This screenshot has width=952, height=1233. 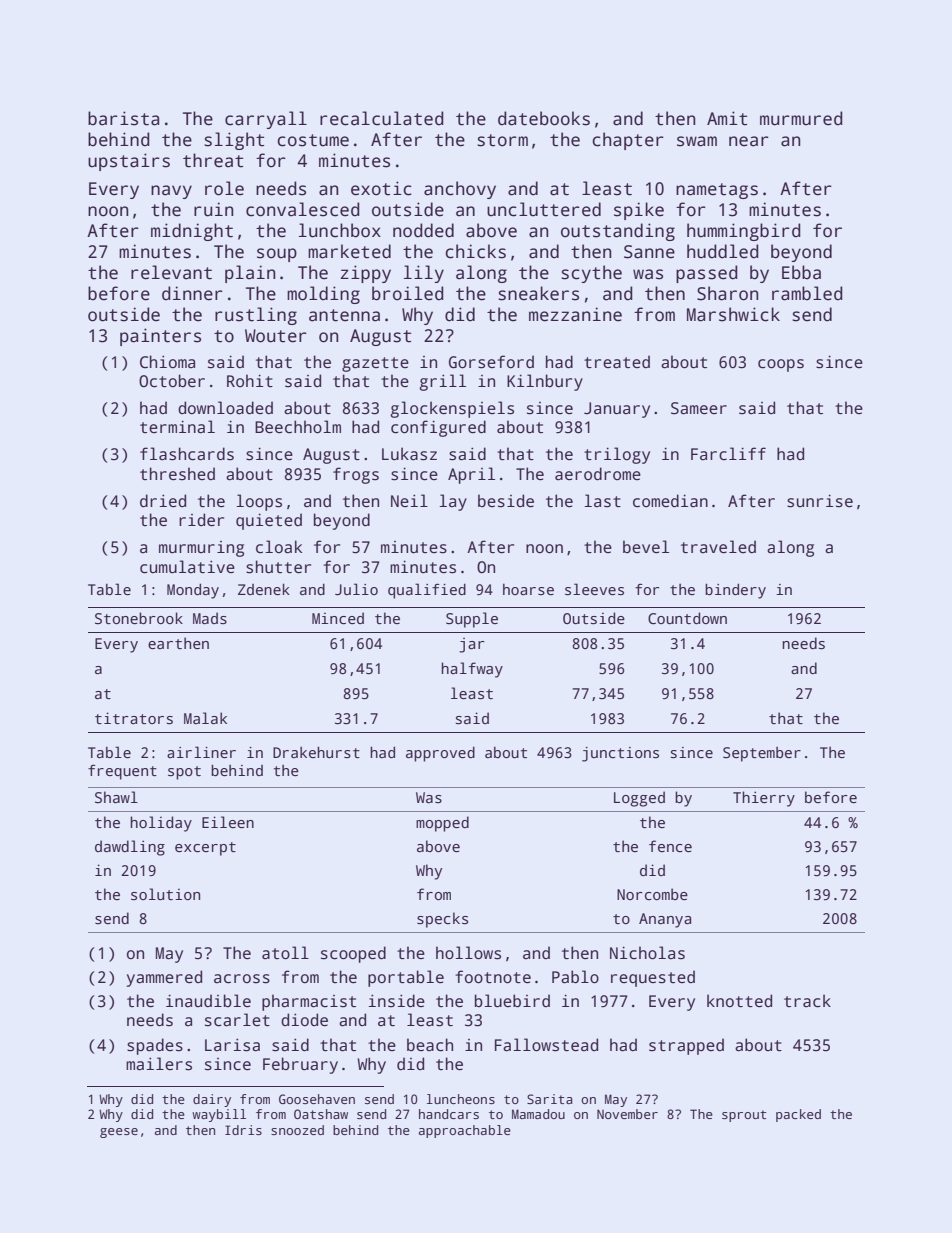 What do you see at coordinates (699, 408) in the screenshot?
I see `Sameer` at bounding box center [699, 408].
